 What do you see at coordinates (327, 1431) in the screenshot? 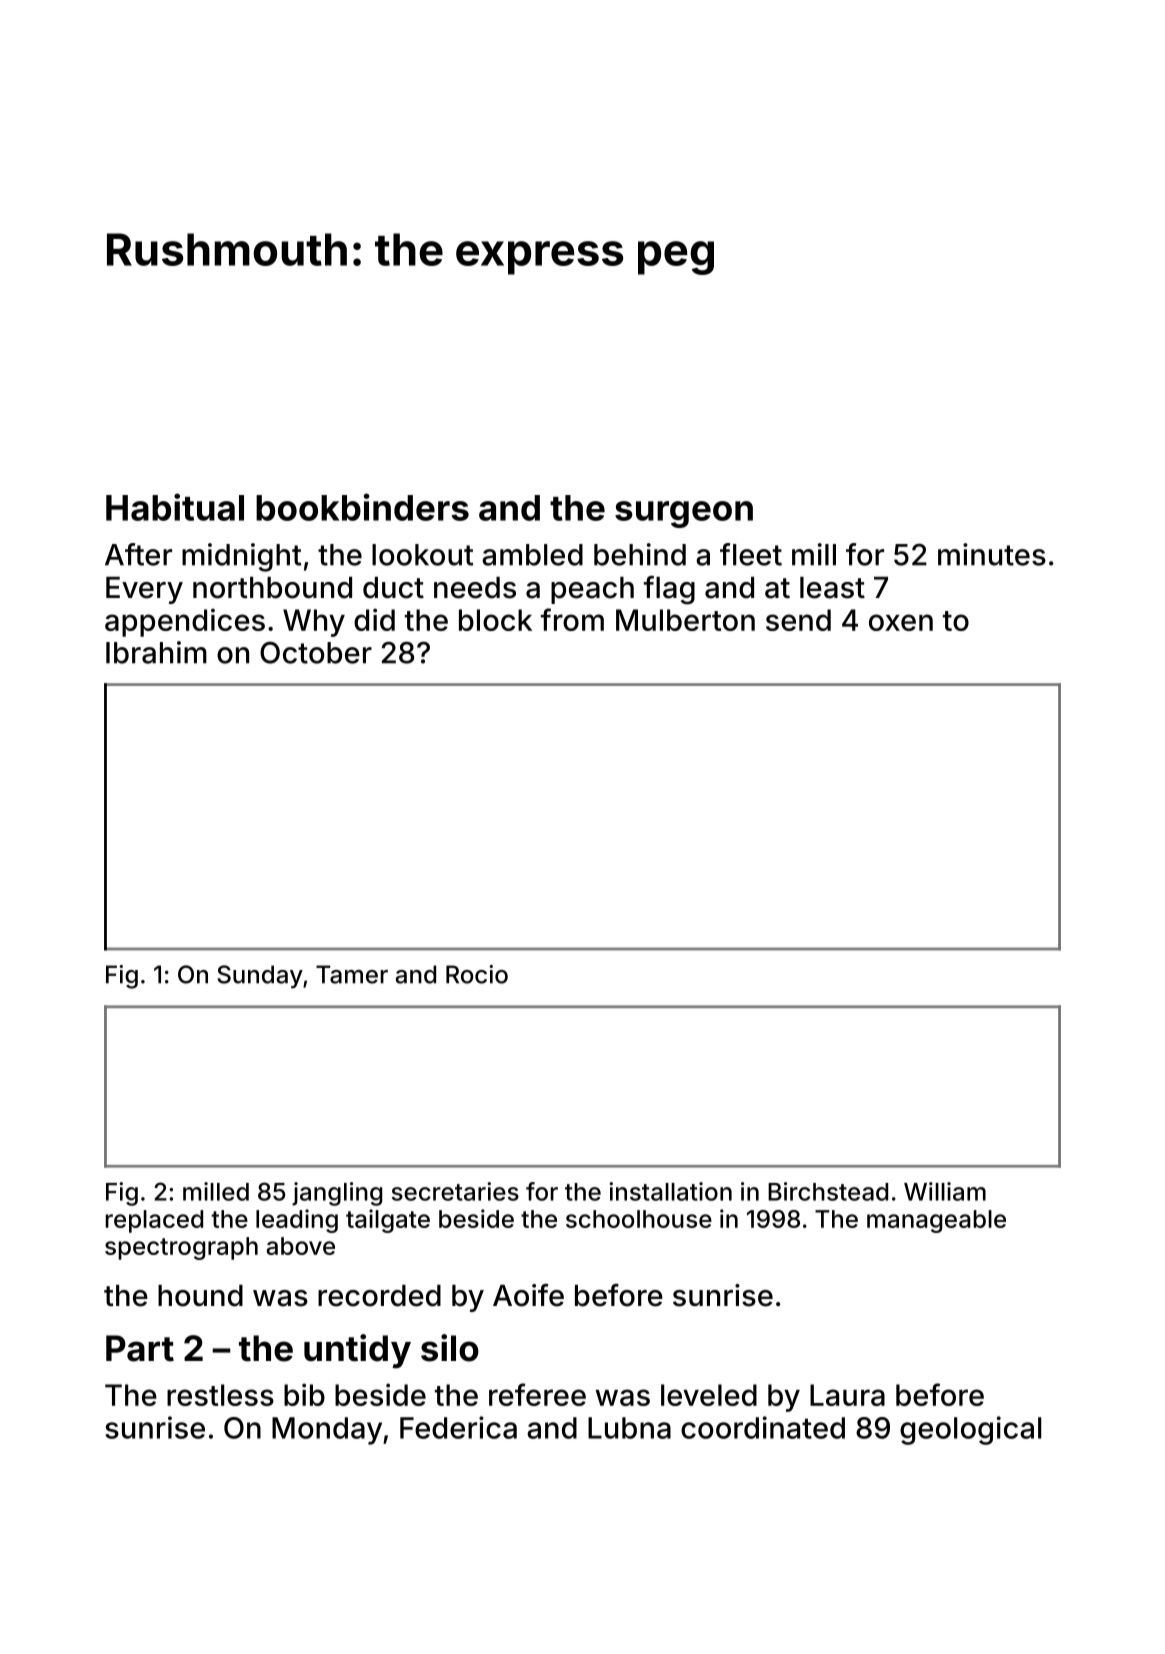
I see `Monday` at bounding box center [327, 1431].
